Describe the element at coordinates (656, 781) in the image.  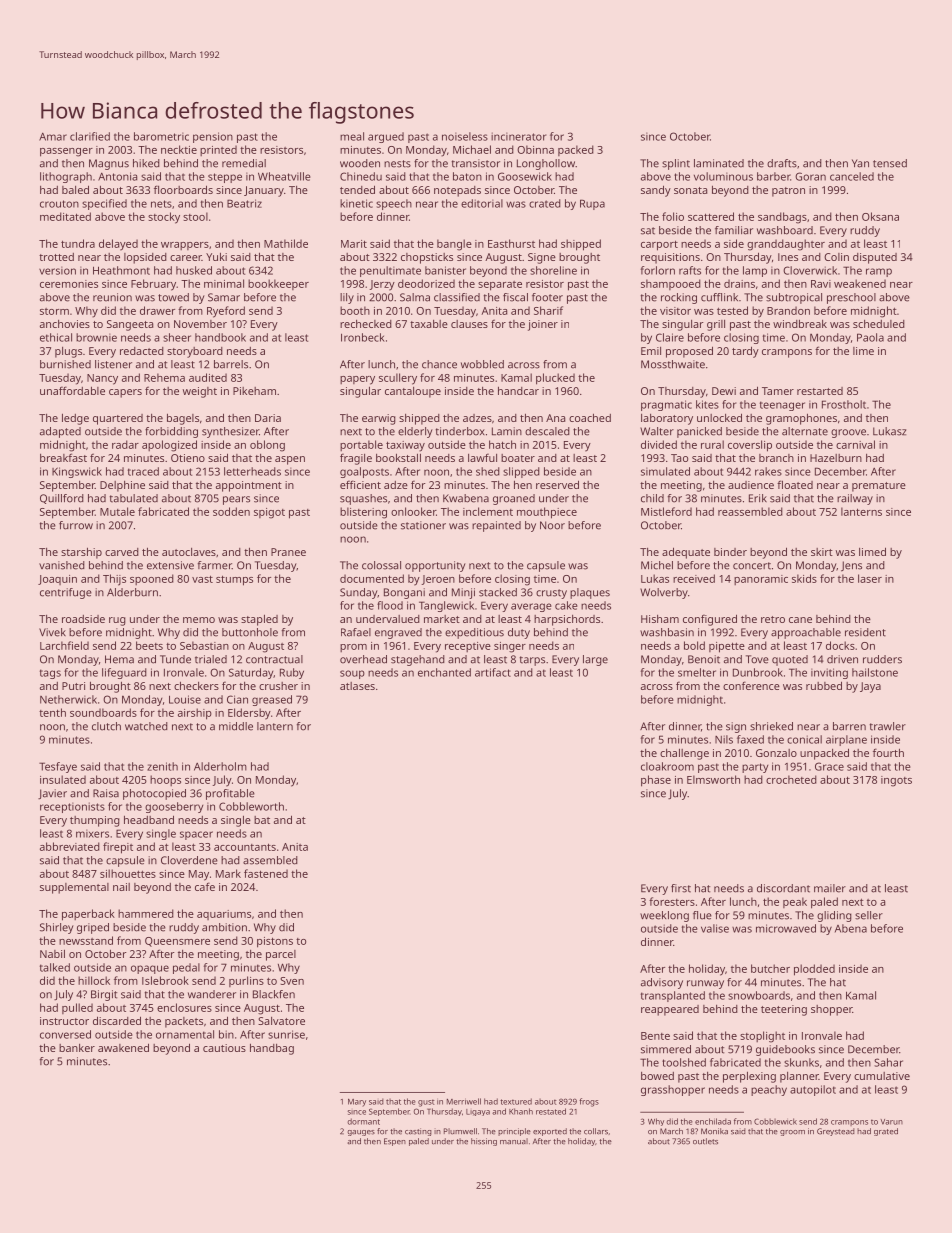
I see `phase` at that location.
